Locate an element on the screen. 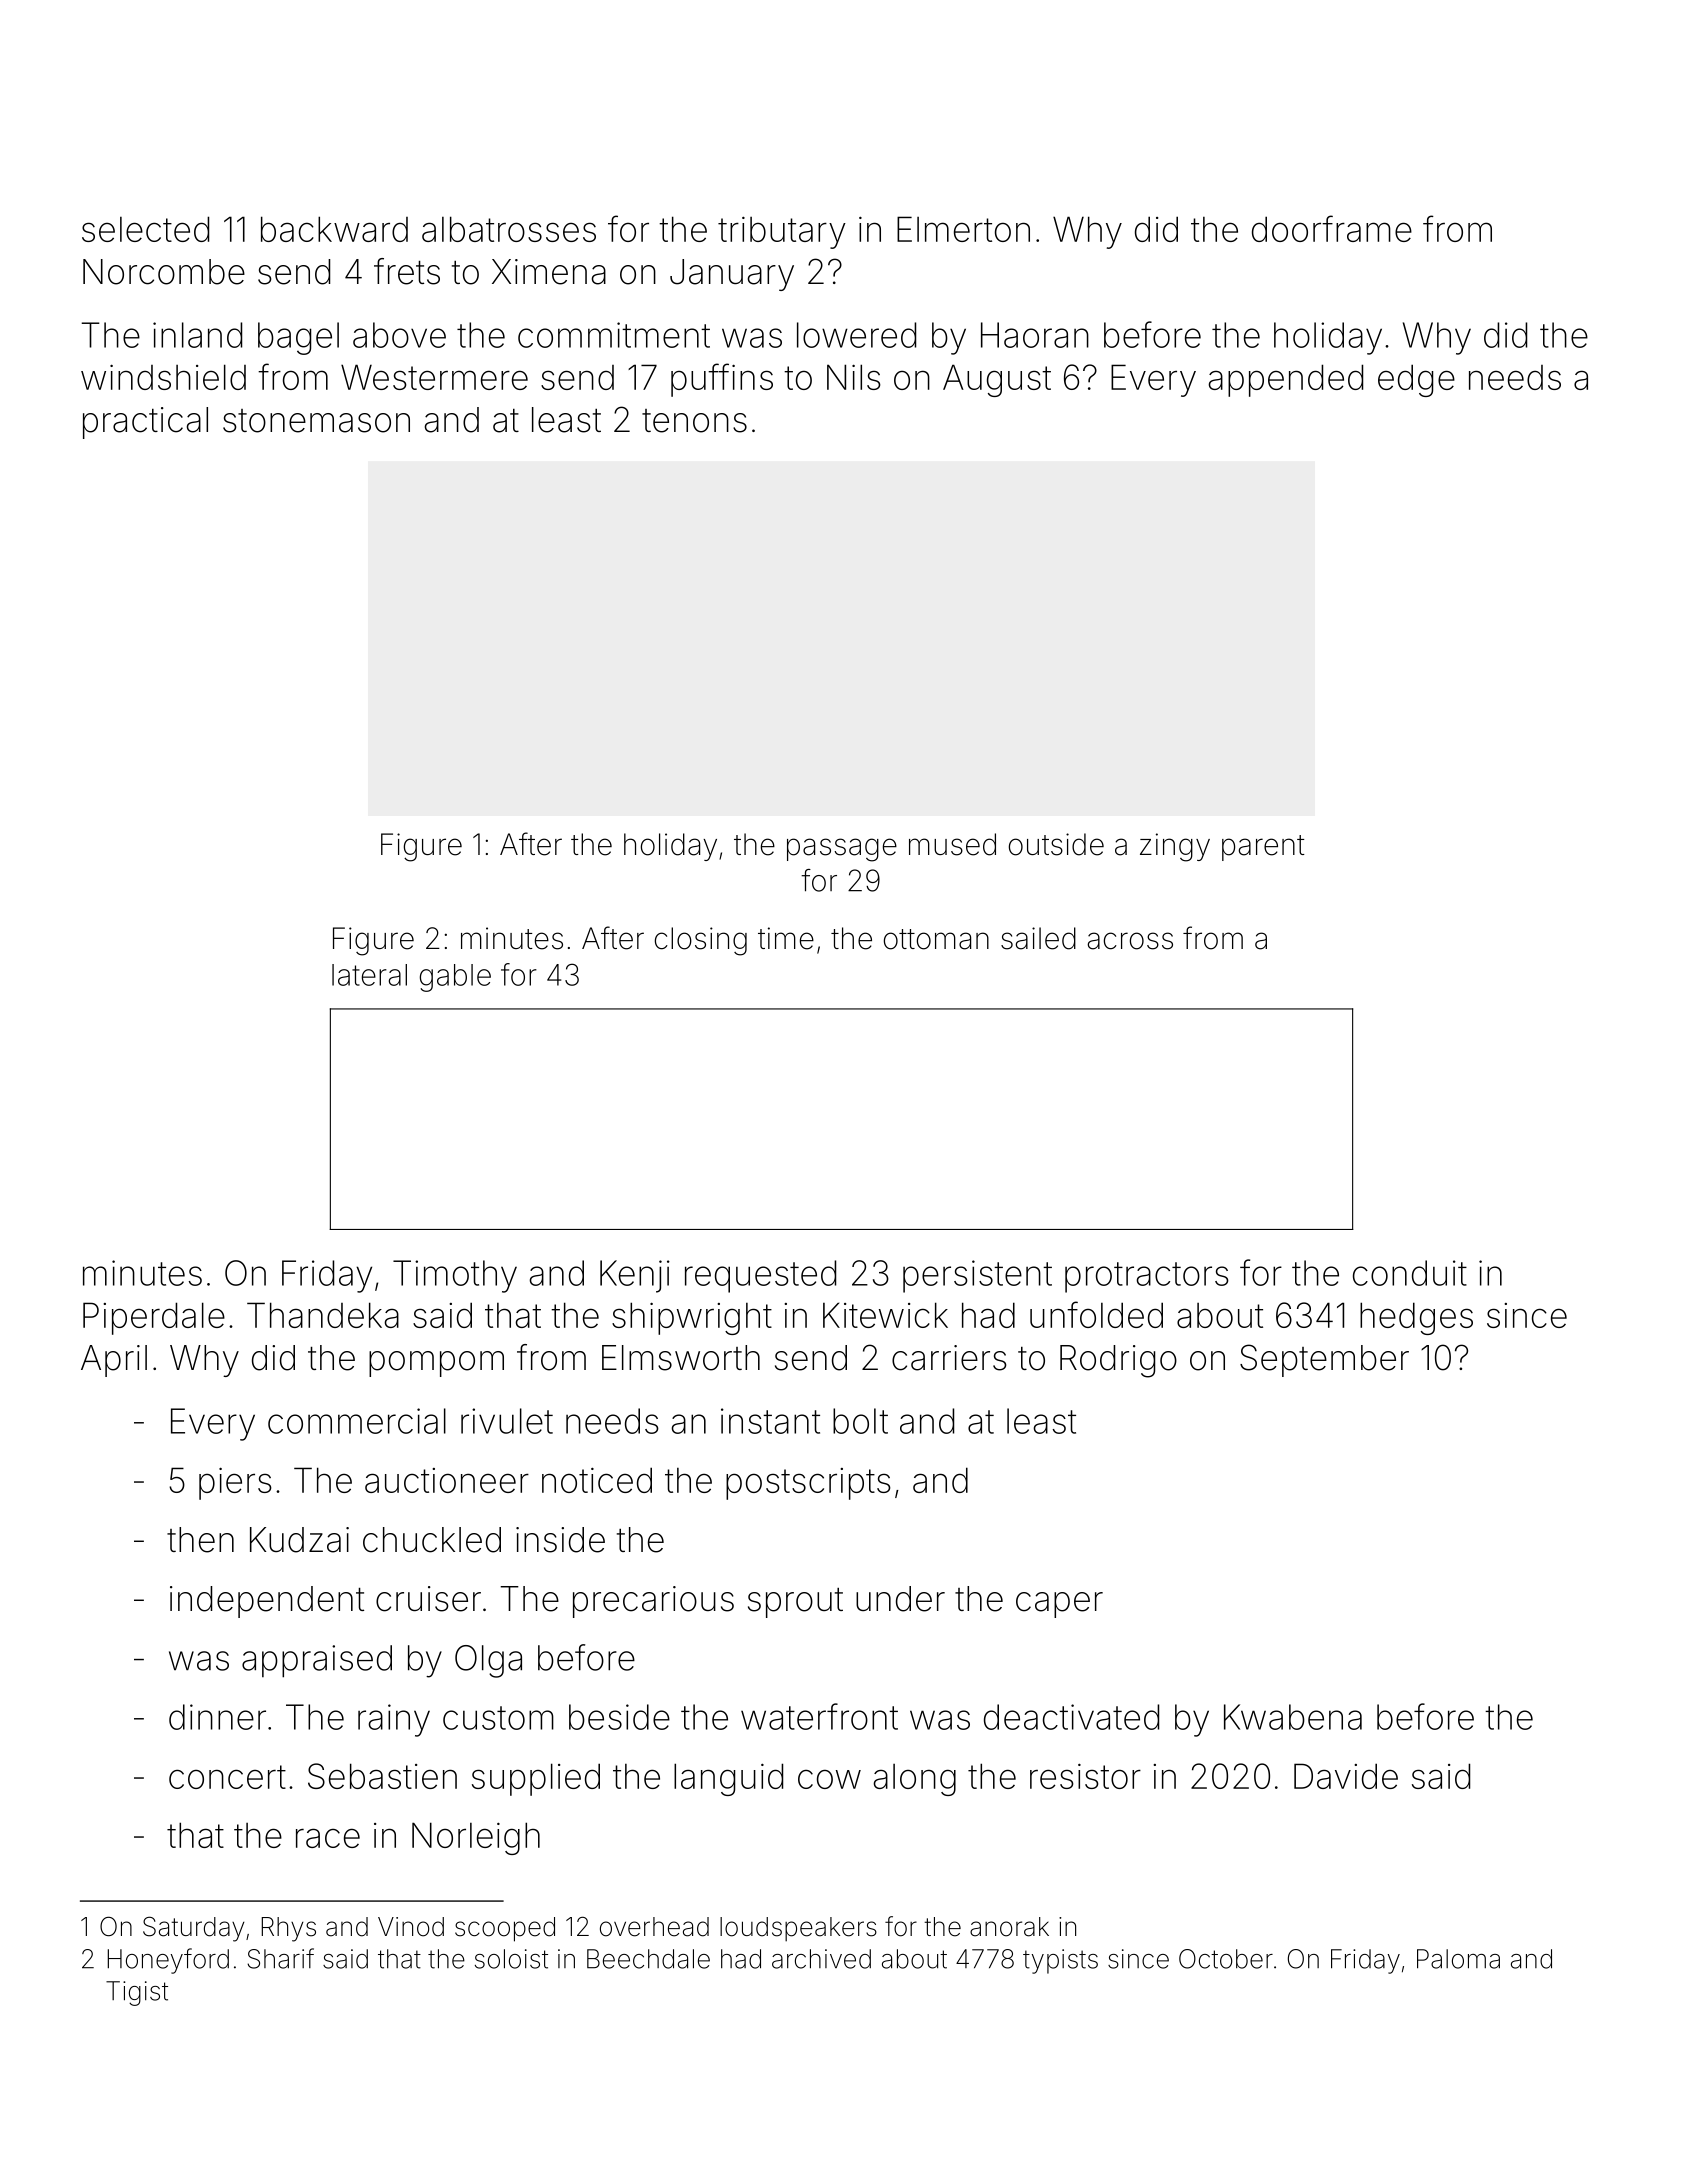  tributary is located at coordinates (782, 233).
